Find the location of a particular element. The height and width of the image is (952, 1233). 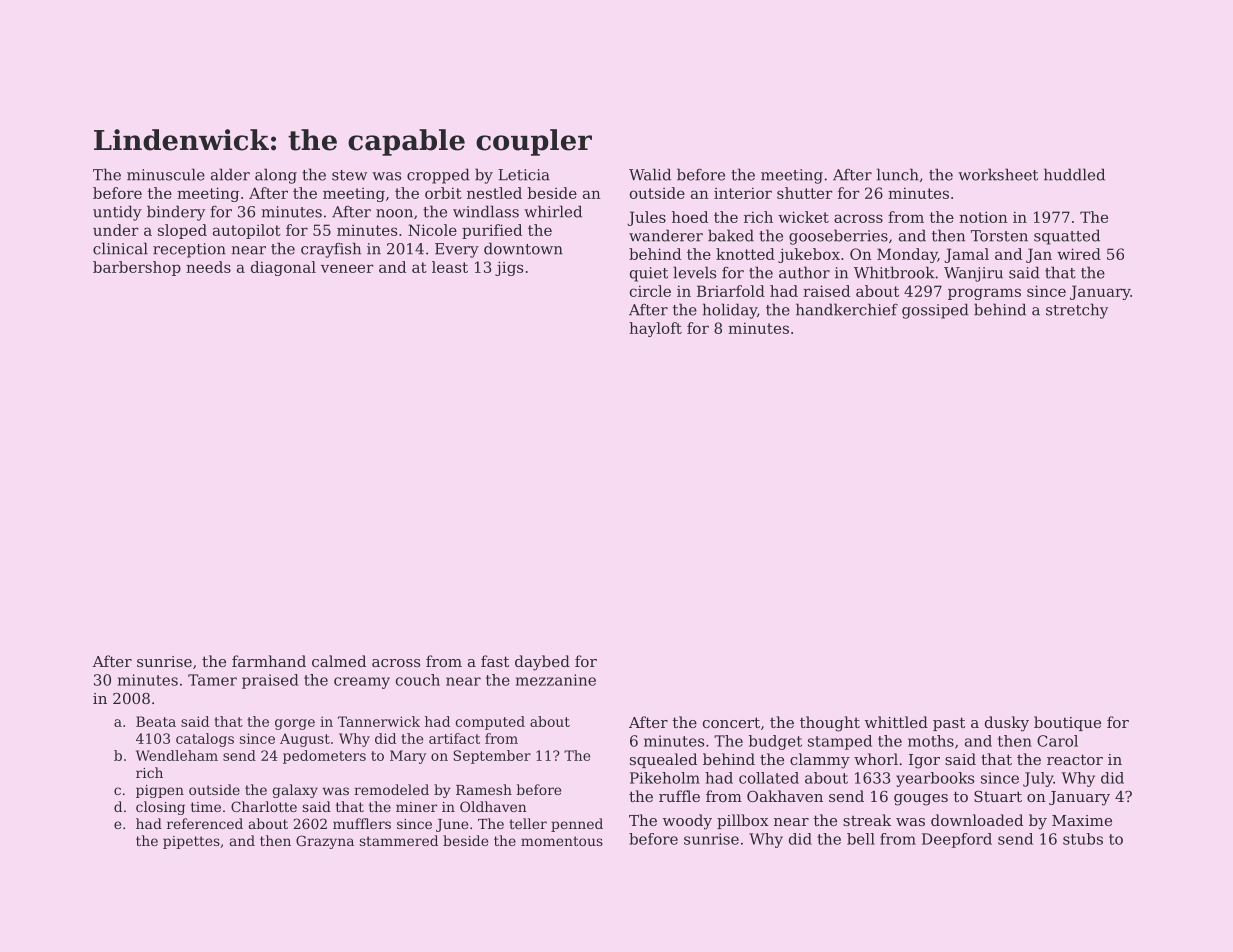

stretchy is located at coordinates (1077, 311).
